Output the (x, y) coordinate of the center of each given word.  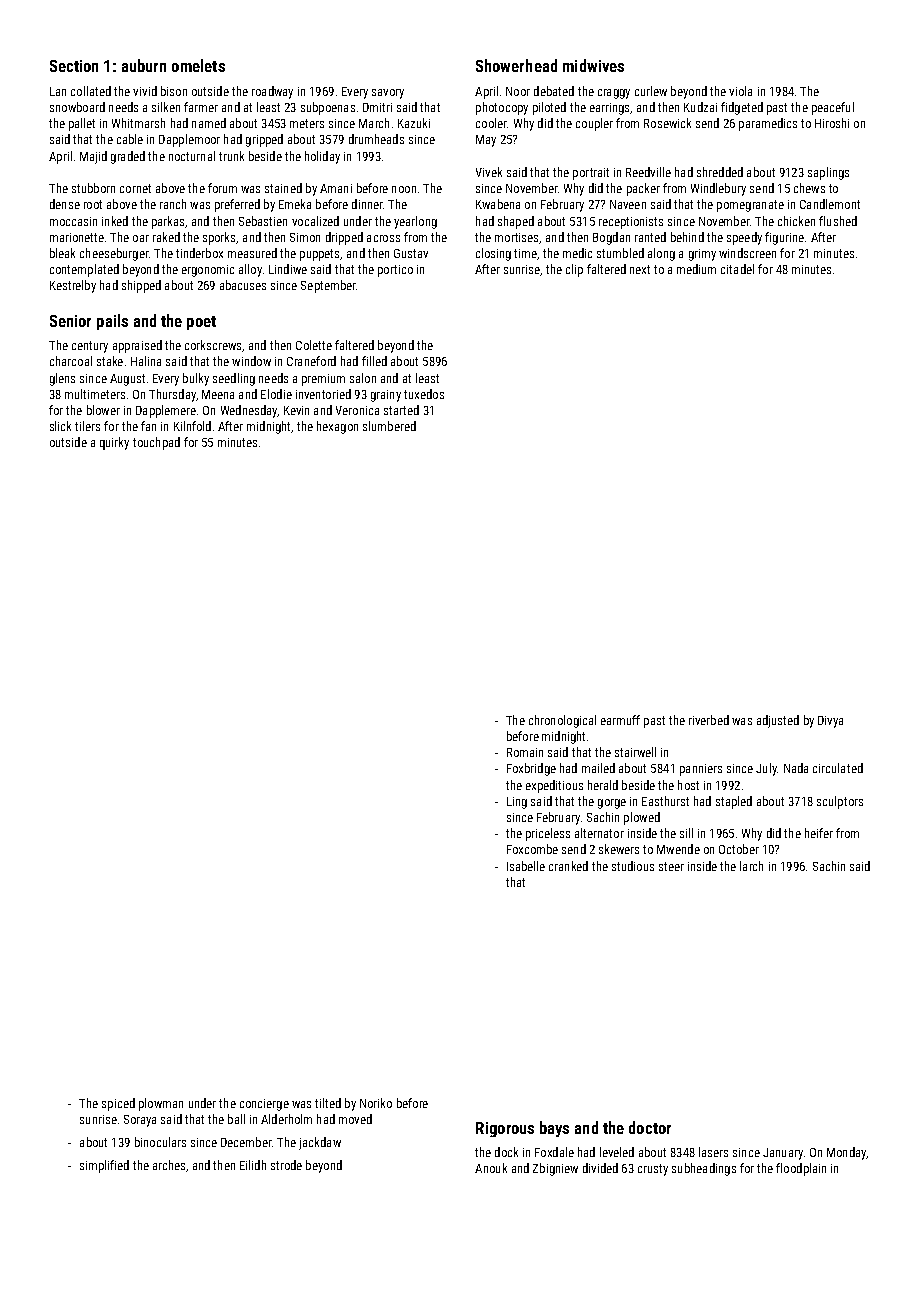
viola (740, 91)
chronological (562, 721)
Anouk (491, 1168)
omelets (198, 65)
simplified (104, 1166)
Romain (525, 752)
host (688, 785)
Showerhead (516, 65)
